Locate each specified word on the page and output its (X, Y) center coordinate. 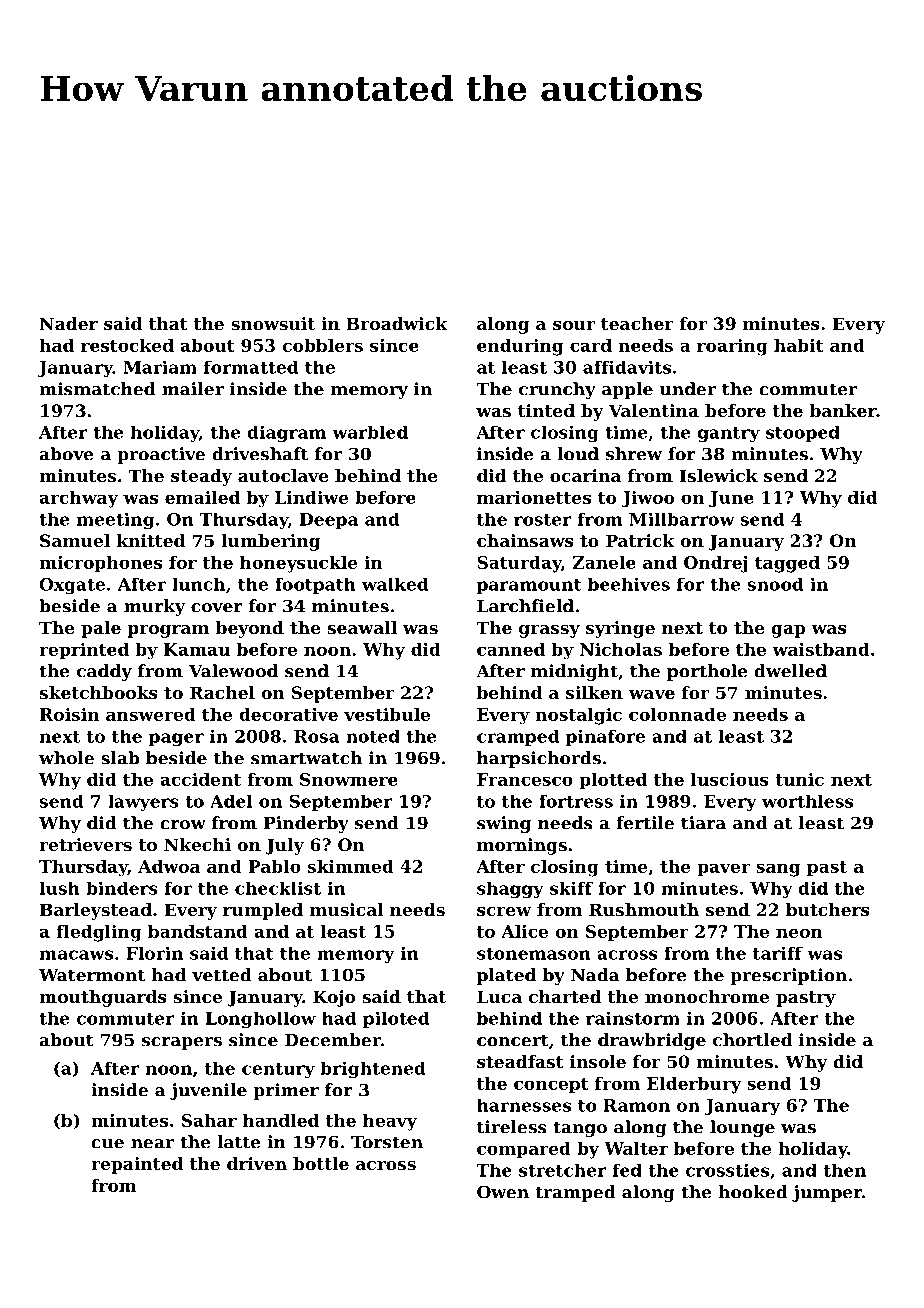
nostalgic (578, 716)
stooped (803, 434)
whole (66, 758)
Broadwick (397, 323)
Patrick (640, 540)
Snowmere (349, 779)
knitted (151, 540)
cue (107, 1144)
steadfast (520, 1061)
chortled (752, 1040)
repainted (137, 1165)
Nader (68, 323)
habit (799, 345)
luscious (730, 779)
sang (778, 870)
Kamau (197, 649)
